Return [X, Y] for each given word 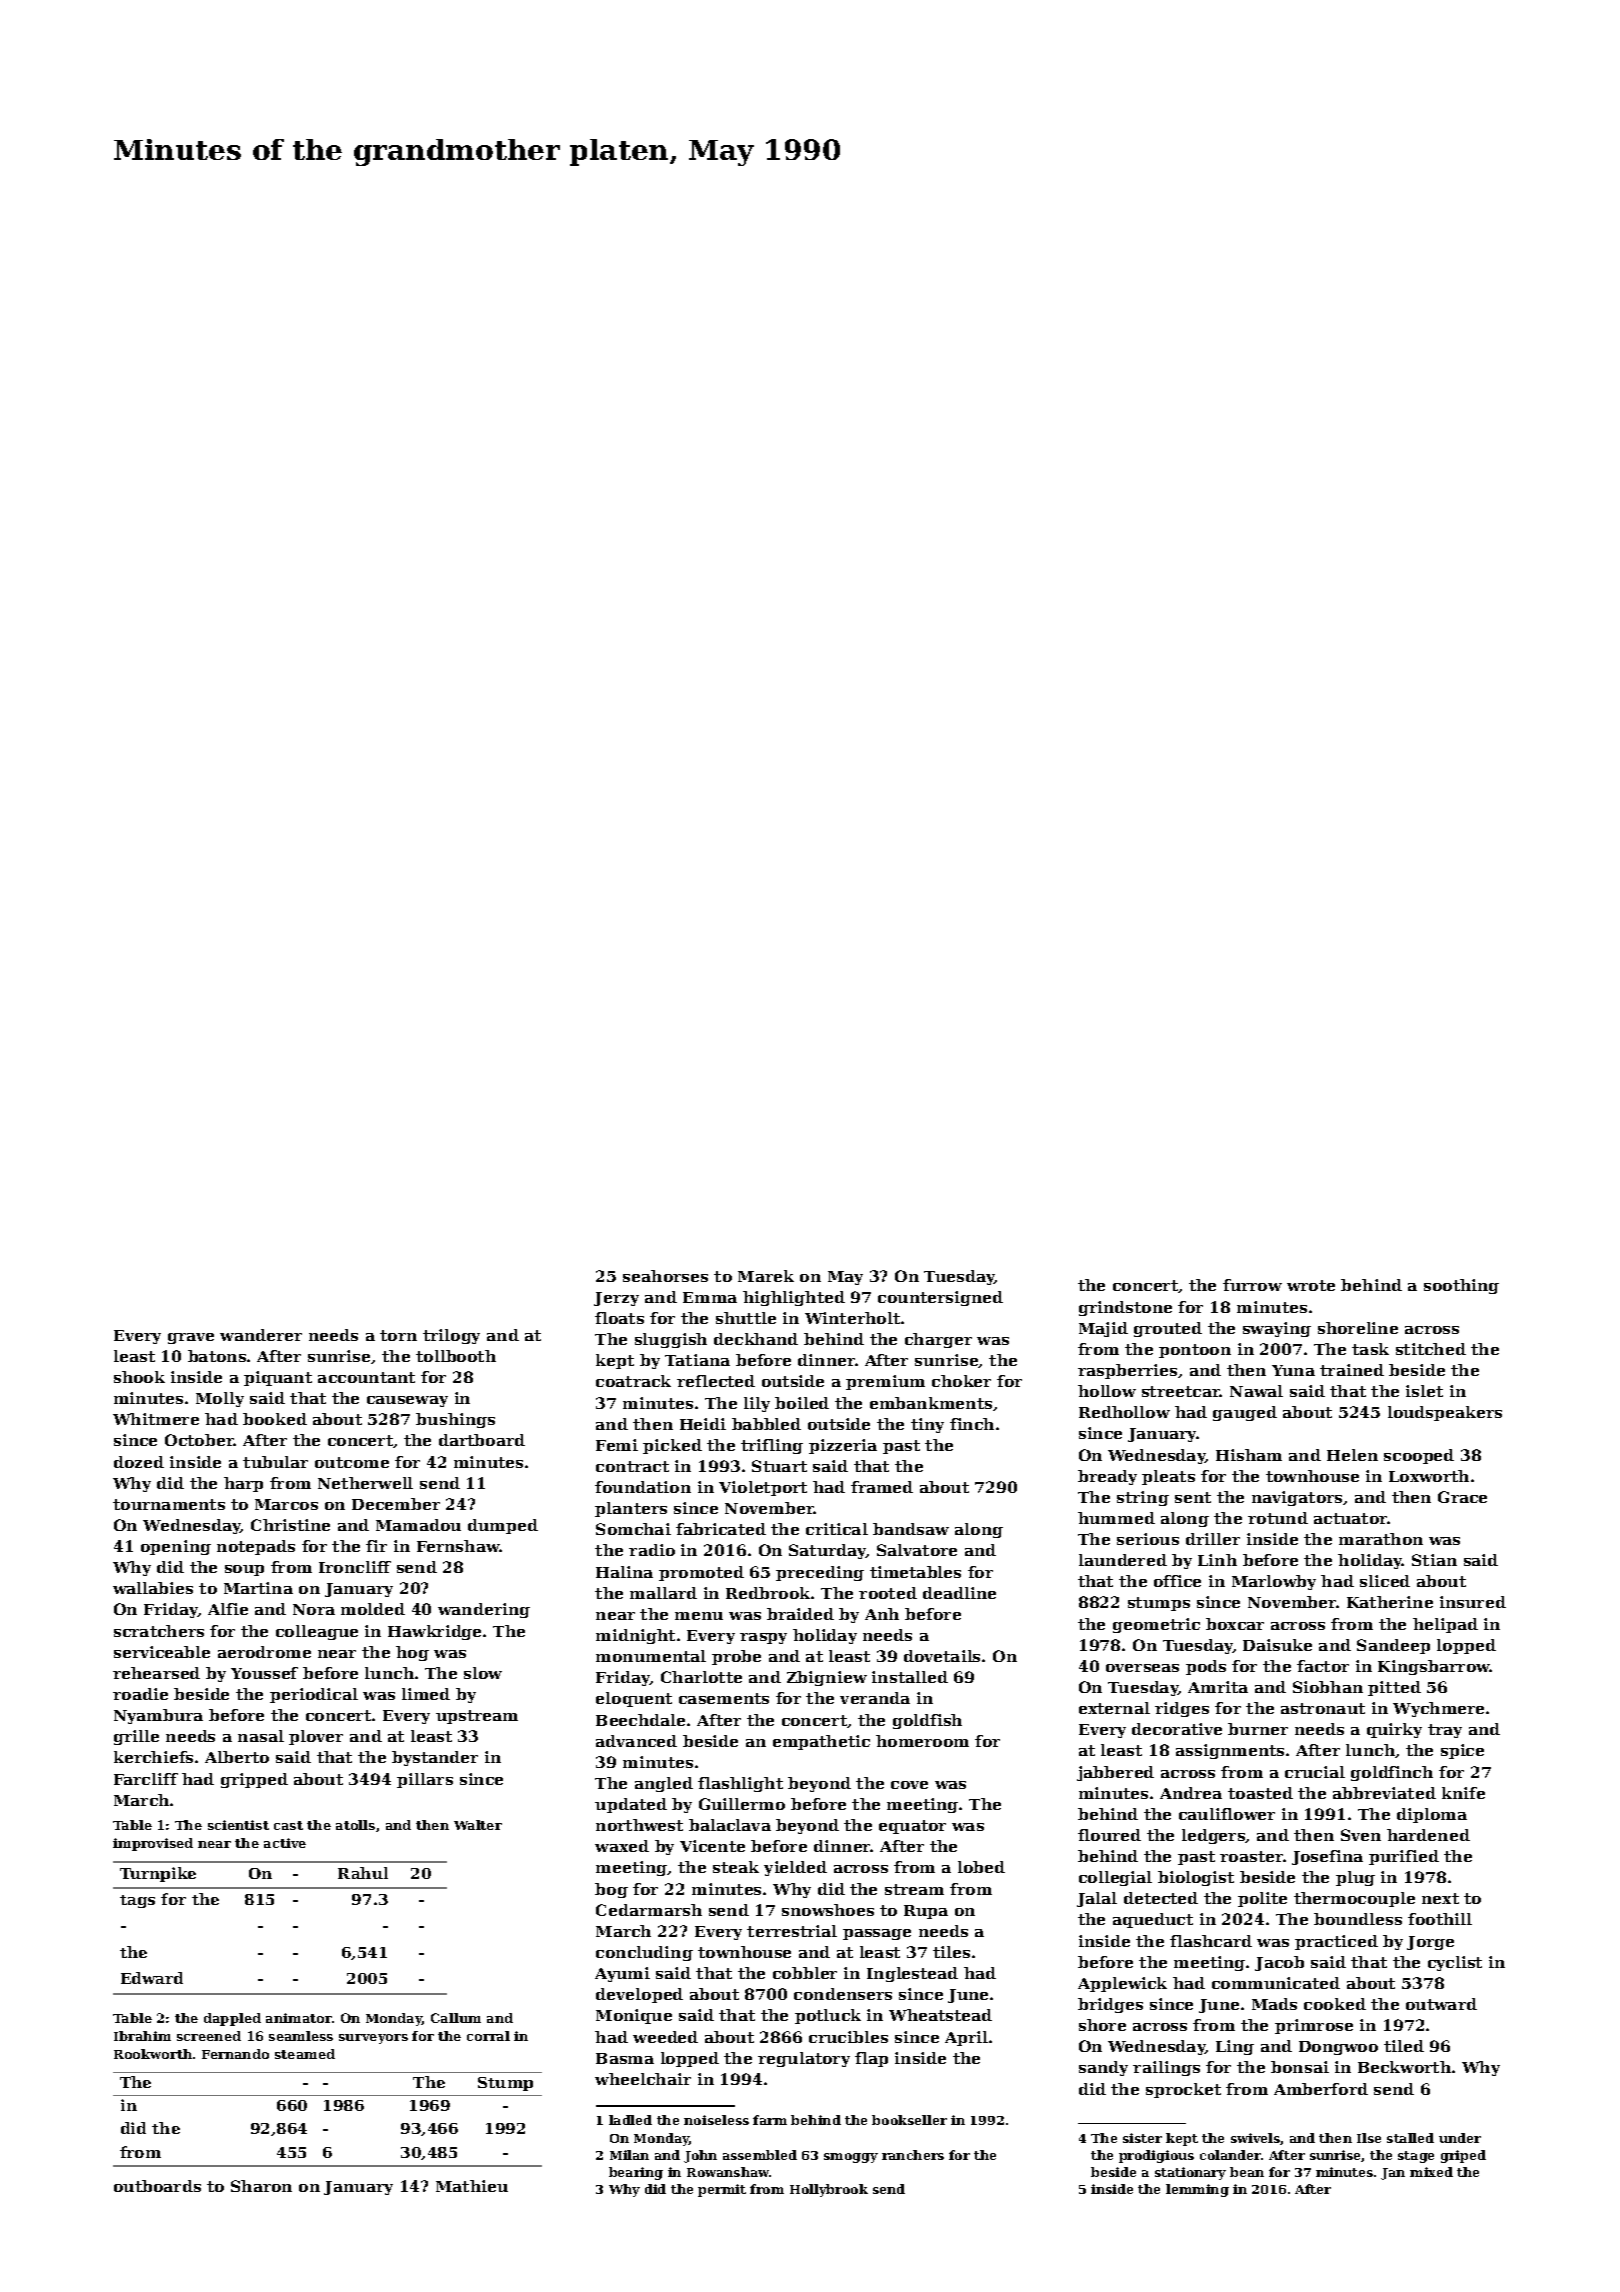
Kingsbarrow [1434, 1667]
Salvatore [917, 1550]
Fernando [235, 2054]
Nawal [1256, 1391]
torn [398, 1335]
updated [631, 1805]
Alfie [228, 1609]
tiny [927, 1425]
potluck [828, 2016]
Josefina [1327, 1857]
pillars [425, 1780]
